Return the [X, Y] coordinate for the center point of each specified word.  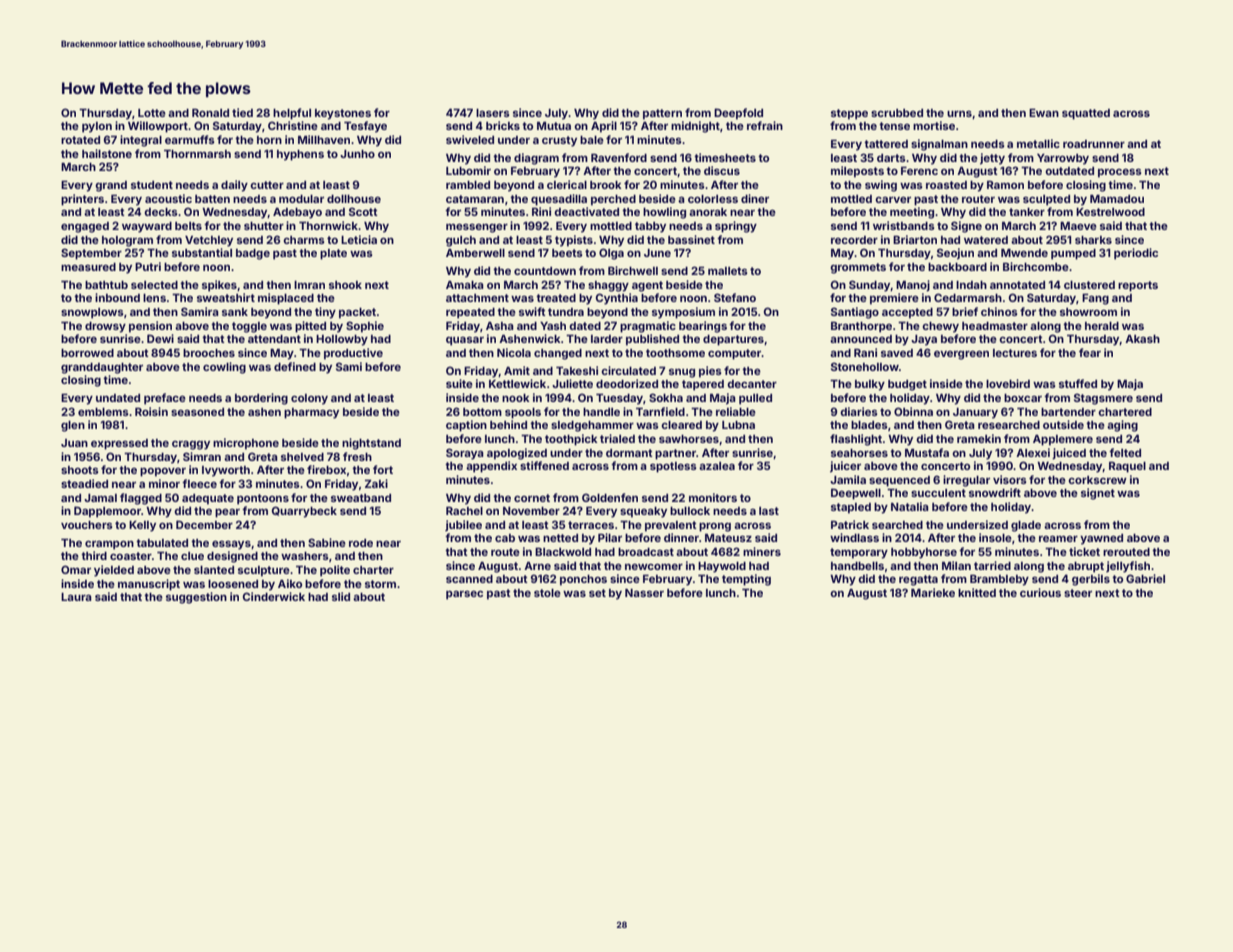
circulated [628, 370]
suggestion [196, 598]
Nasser [644, 593]
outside [1063, 424]
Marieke [933, 592]
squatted [1086, 114]
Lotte [152, 113]
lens [154, 298]
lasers [493, 113]
